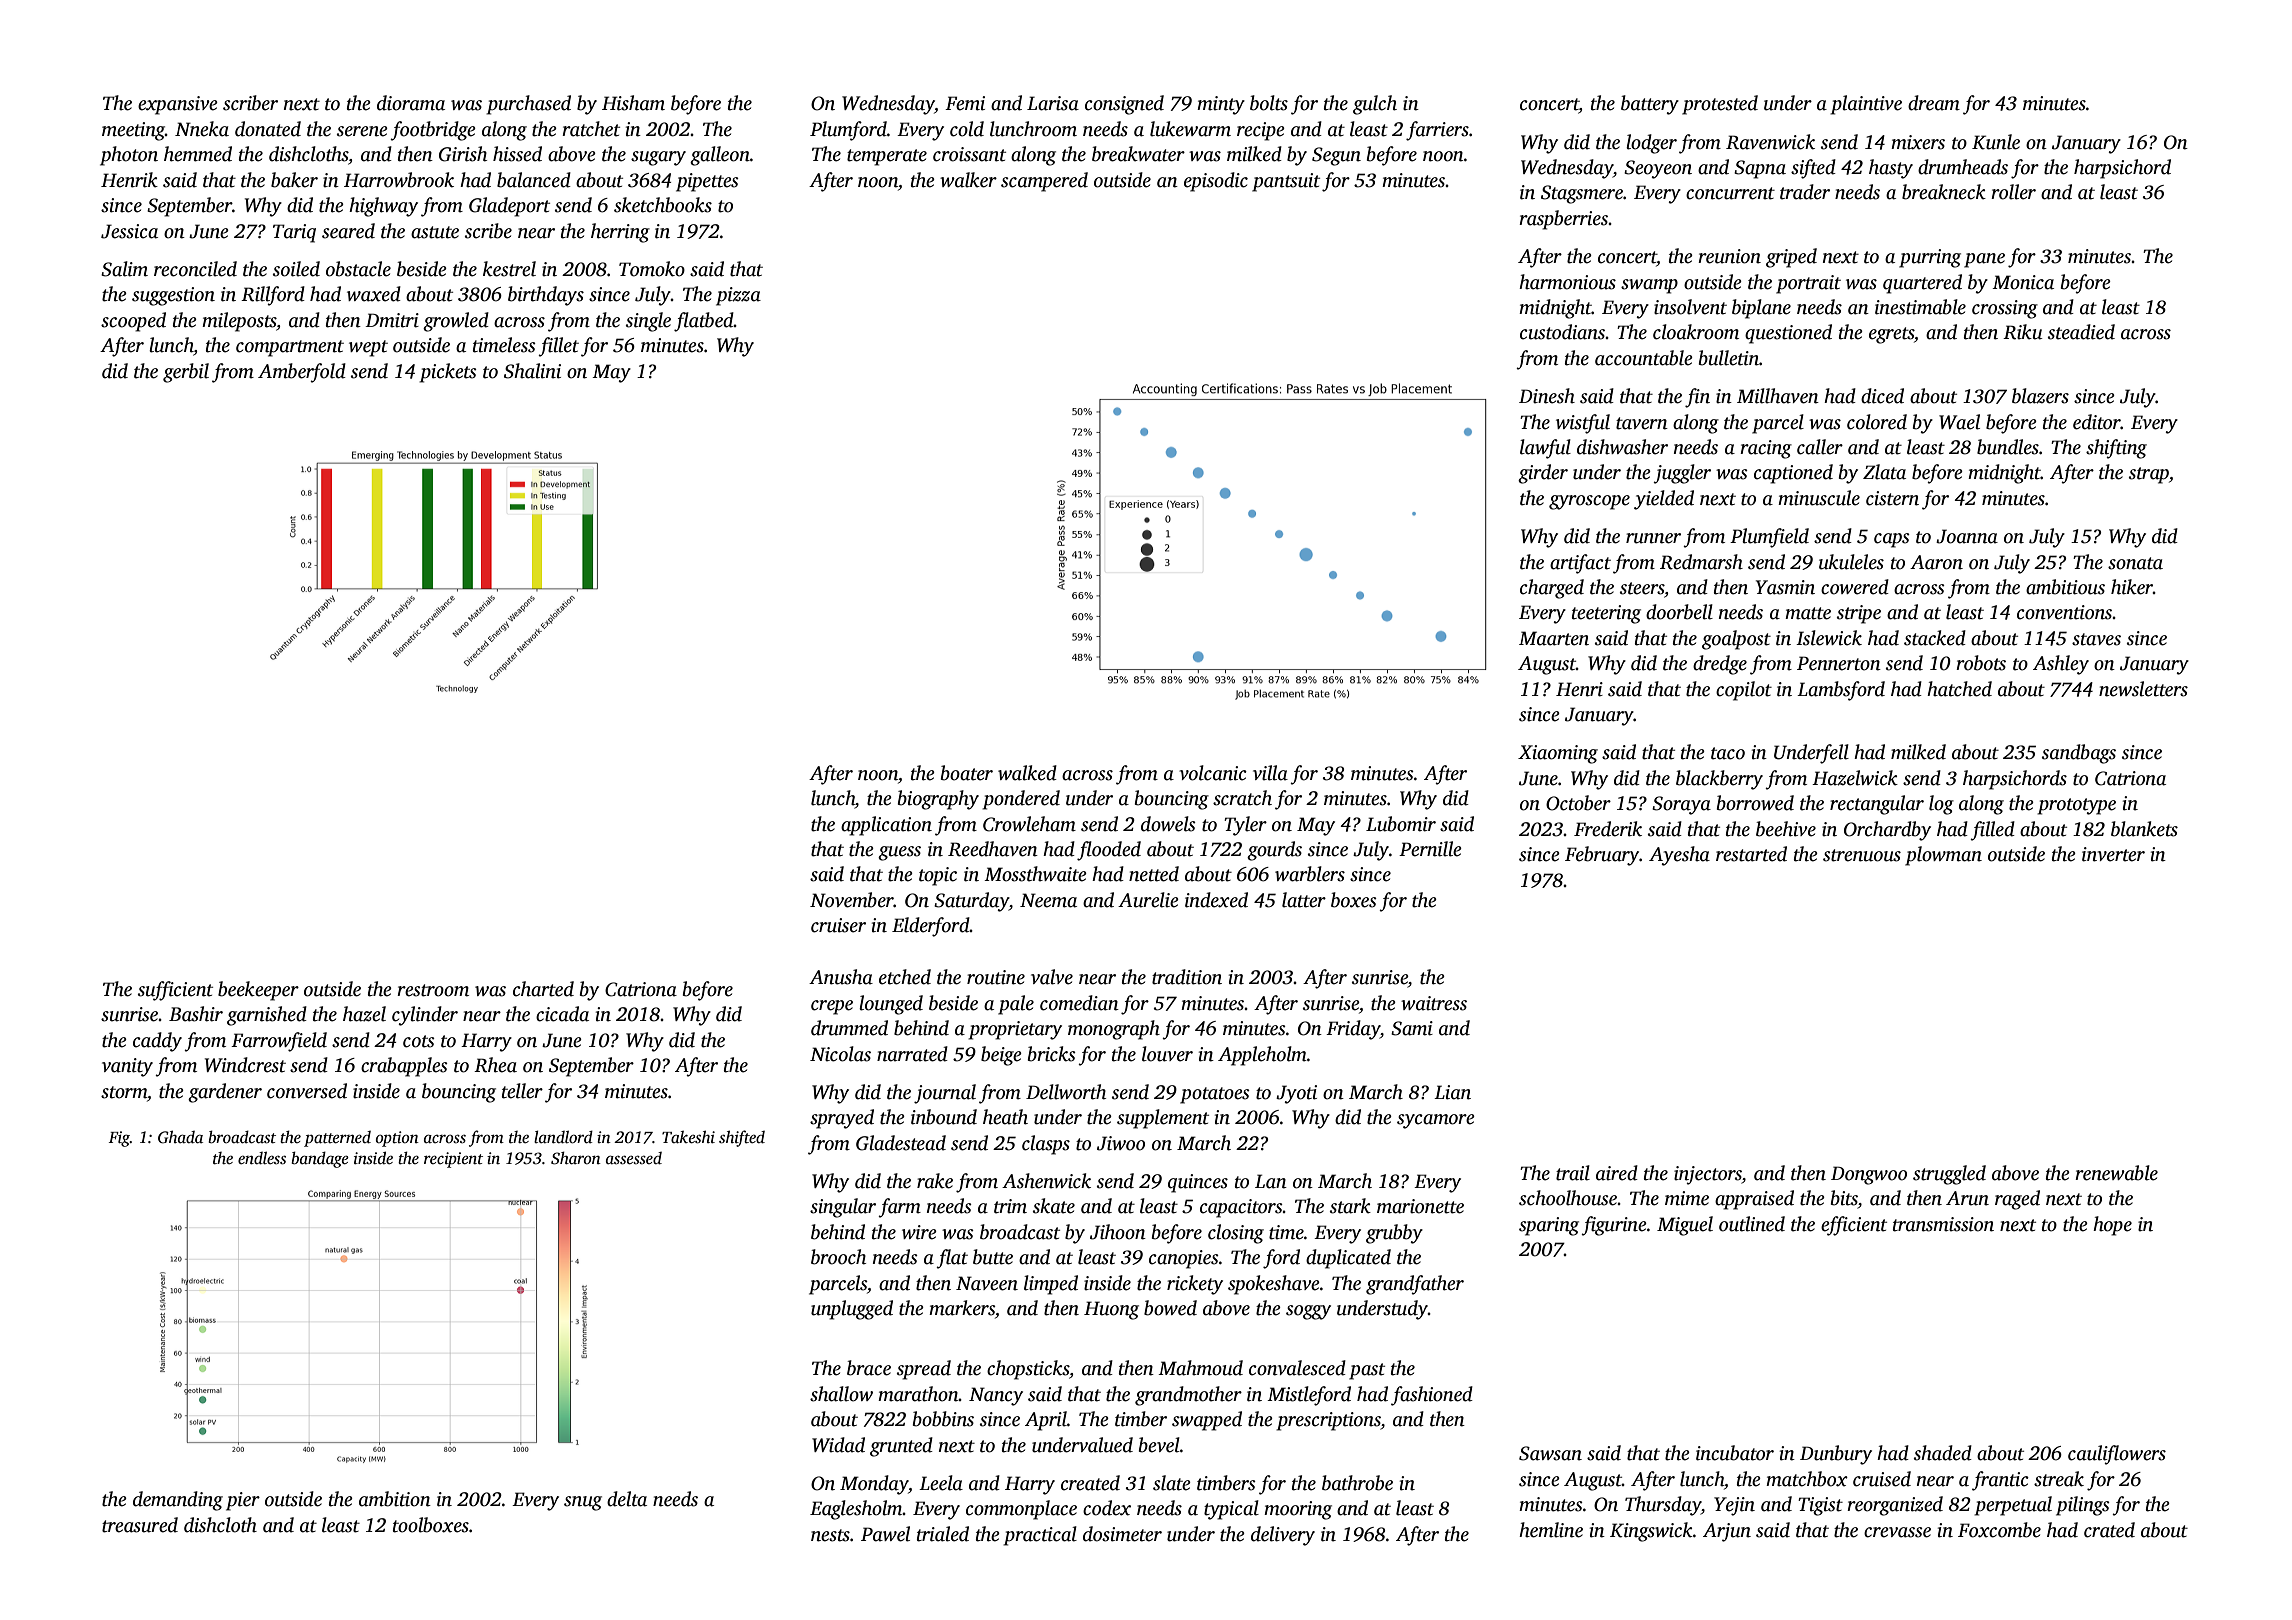  Describe the element at coordinates (885, 1534) in the screenshot. I see `Pawel` at that location.
